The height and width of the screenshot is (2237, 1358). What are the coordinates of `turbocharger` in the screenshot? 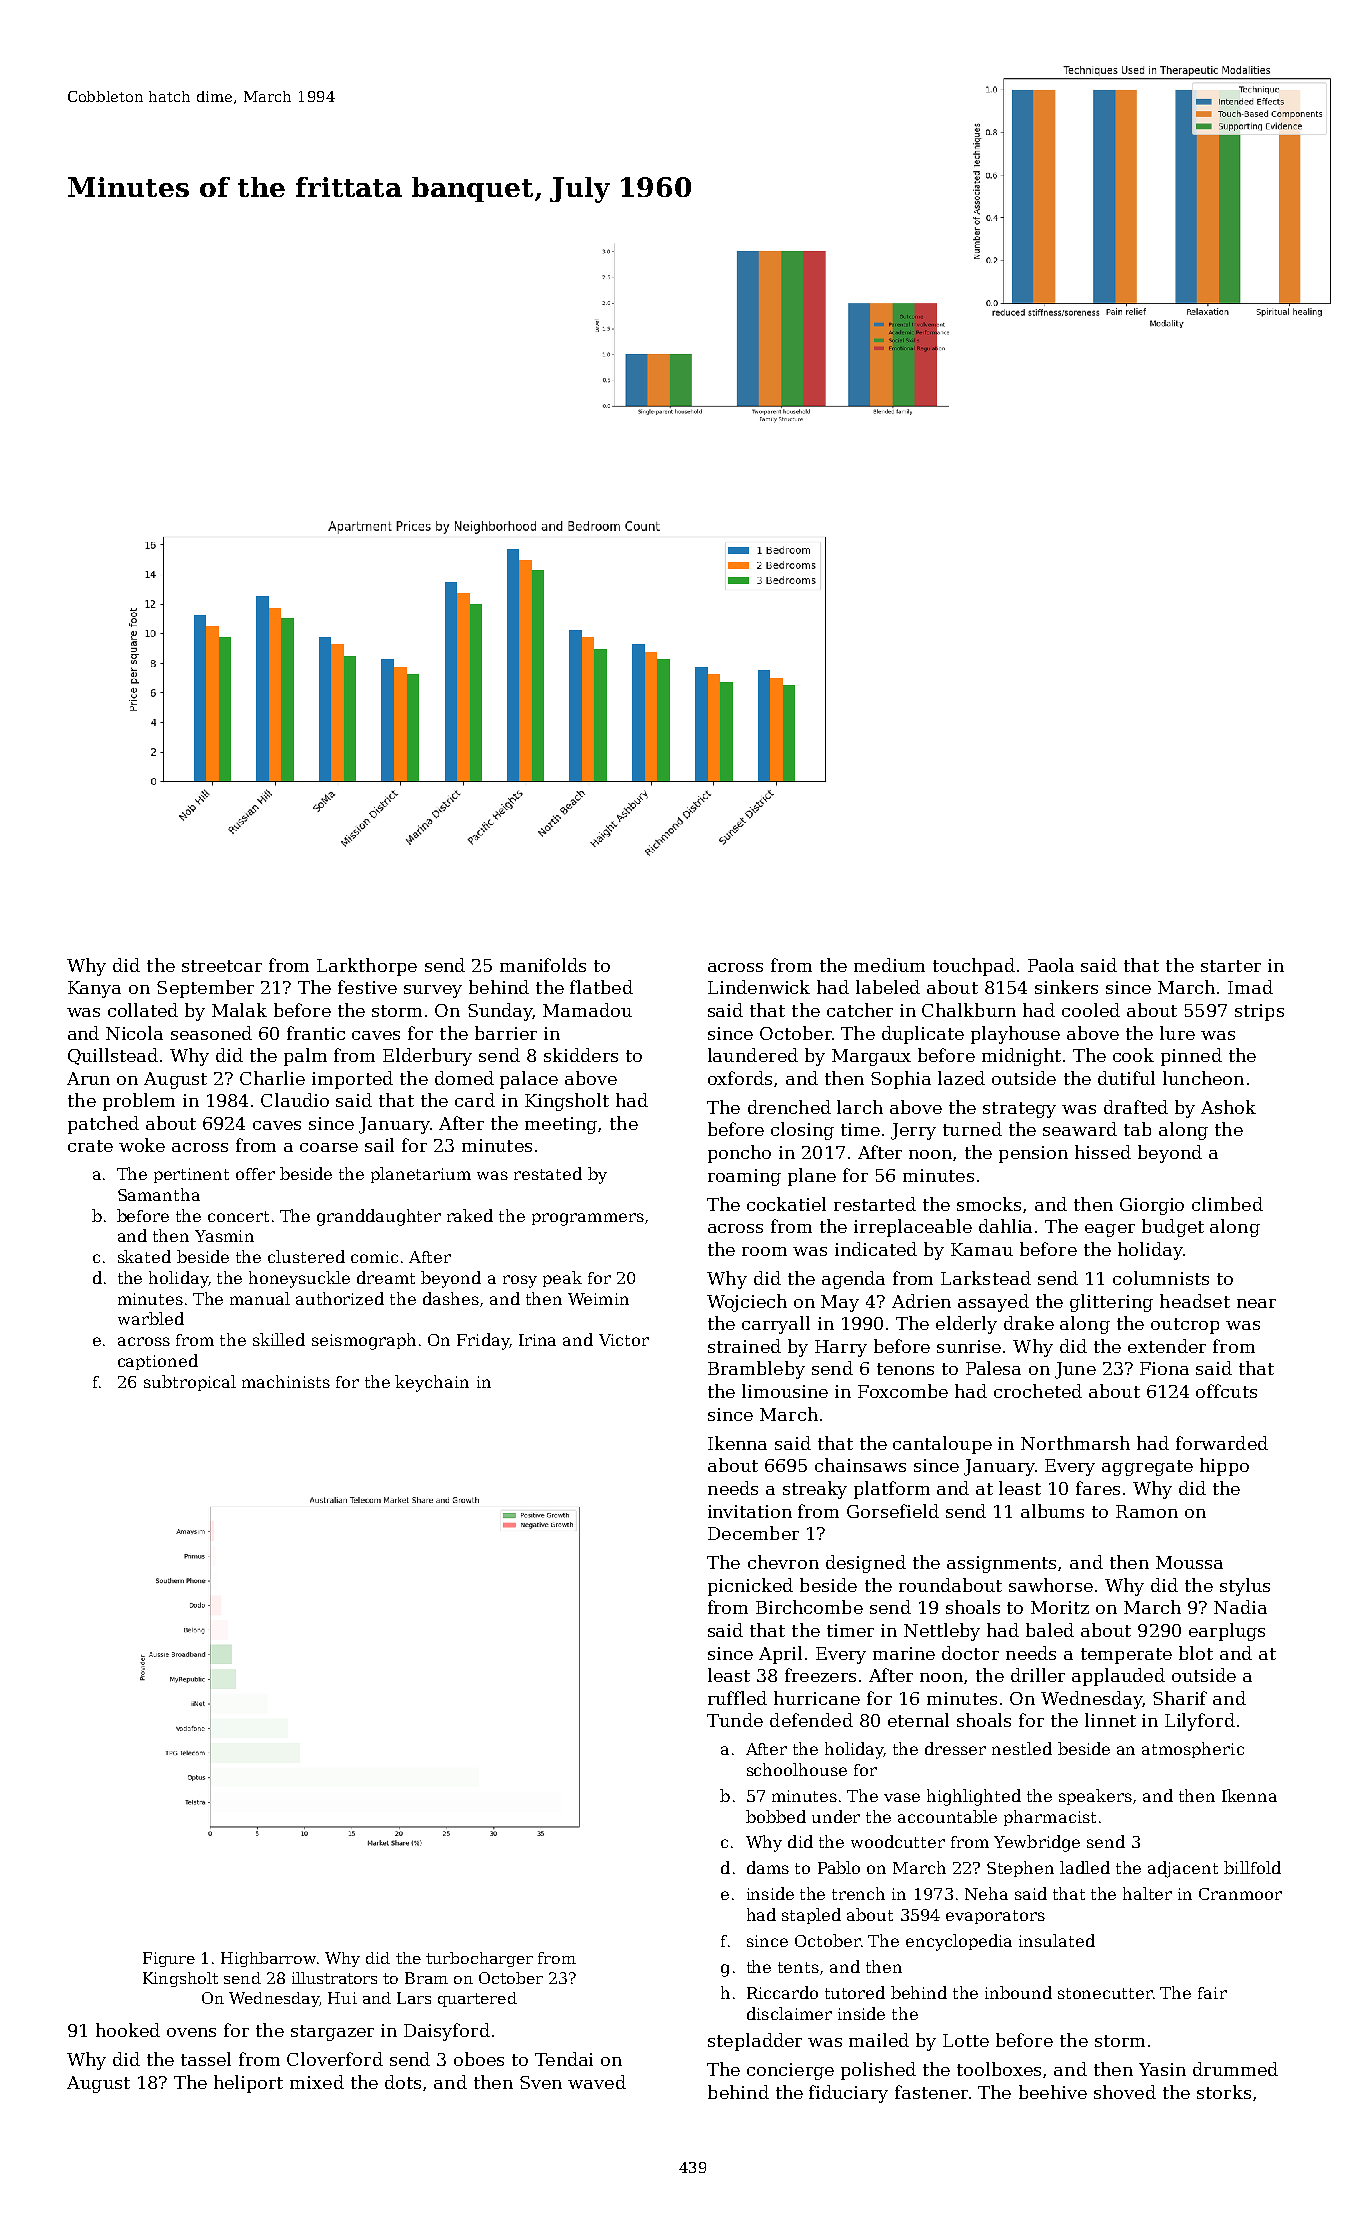 It's located at (479, 1959).
